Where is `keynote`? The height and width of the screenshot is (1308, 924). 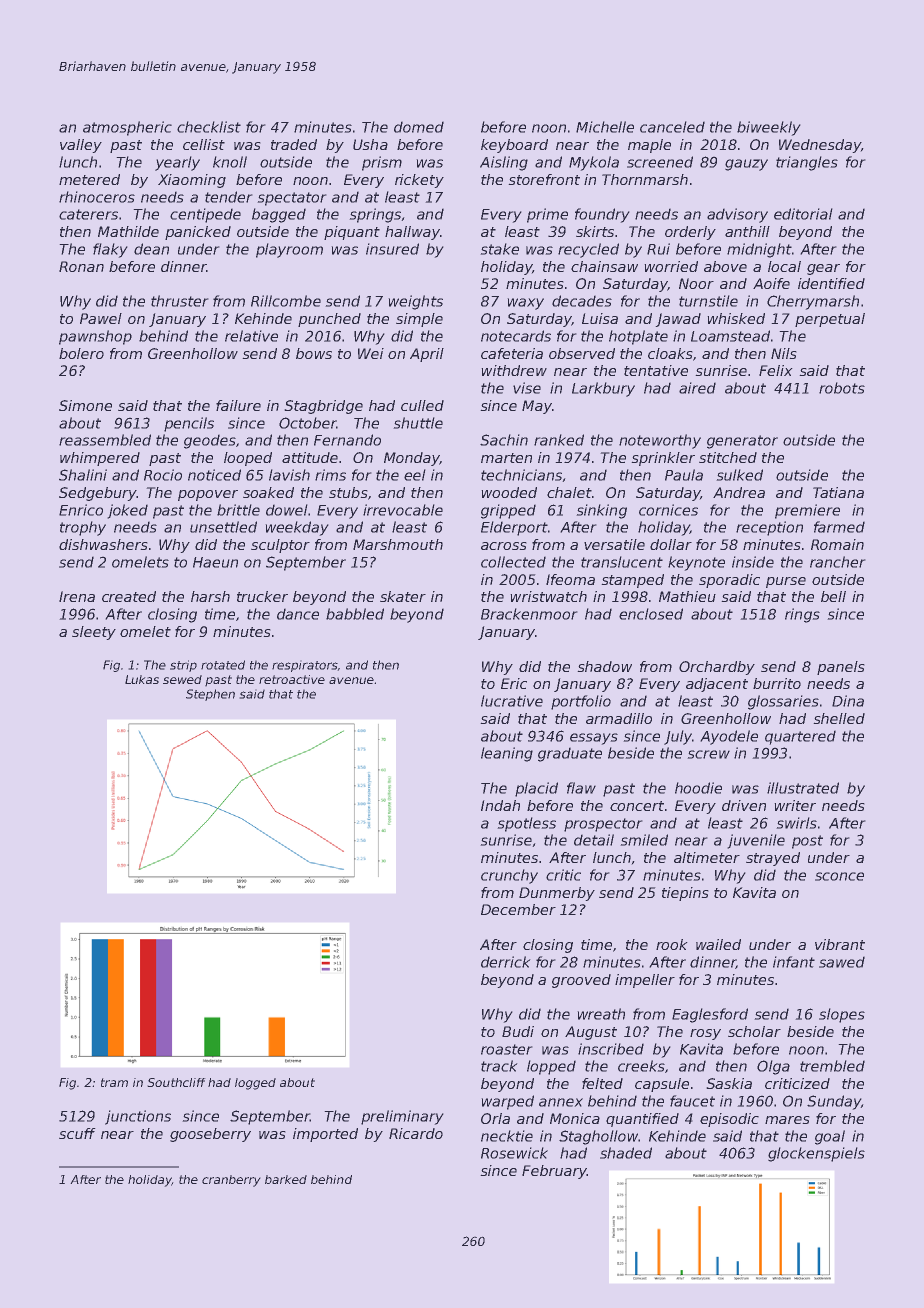 keynote is located at coordinates (696, 563).
